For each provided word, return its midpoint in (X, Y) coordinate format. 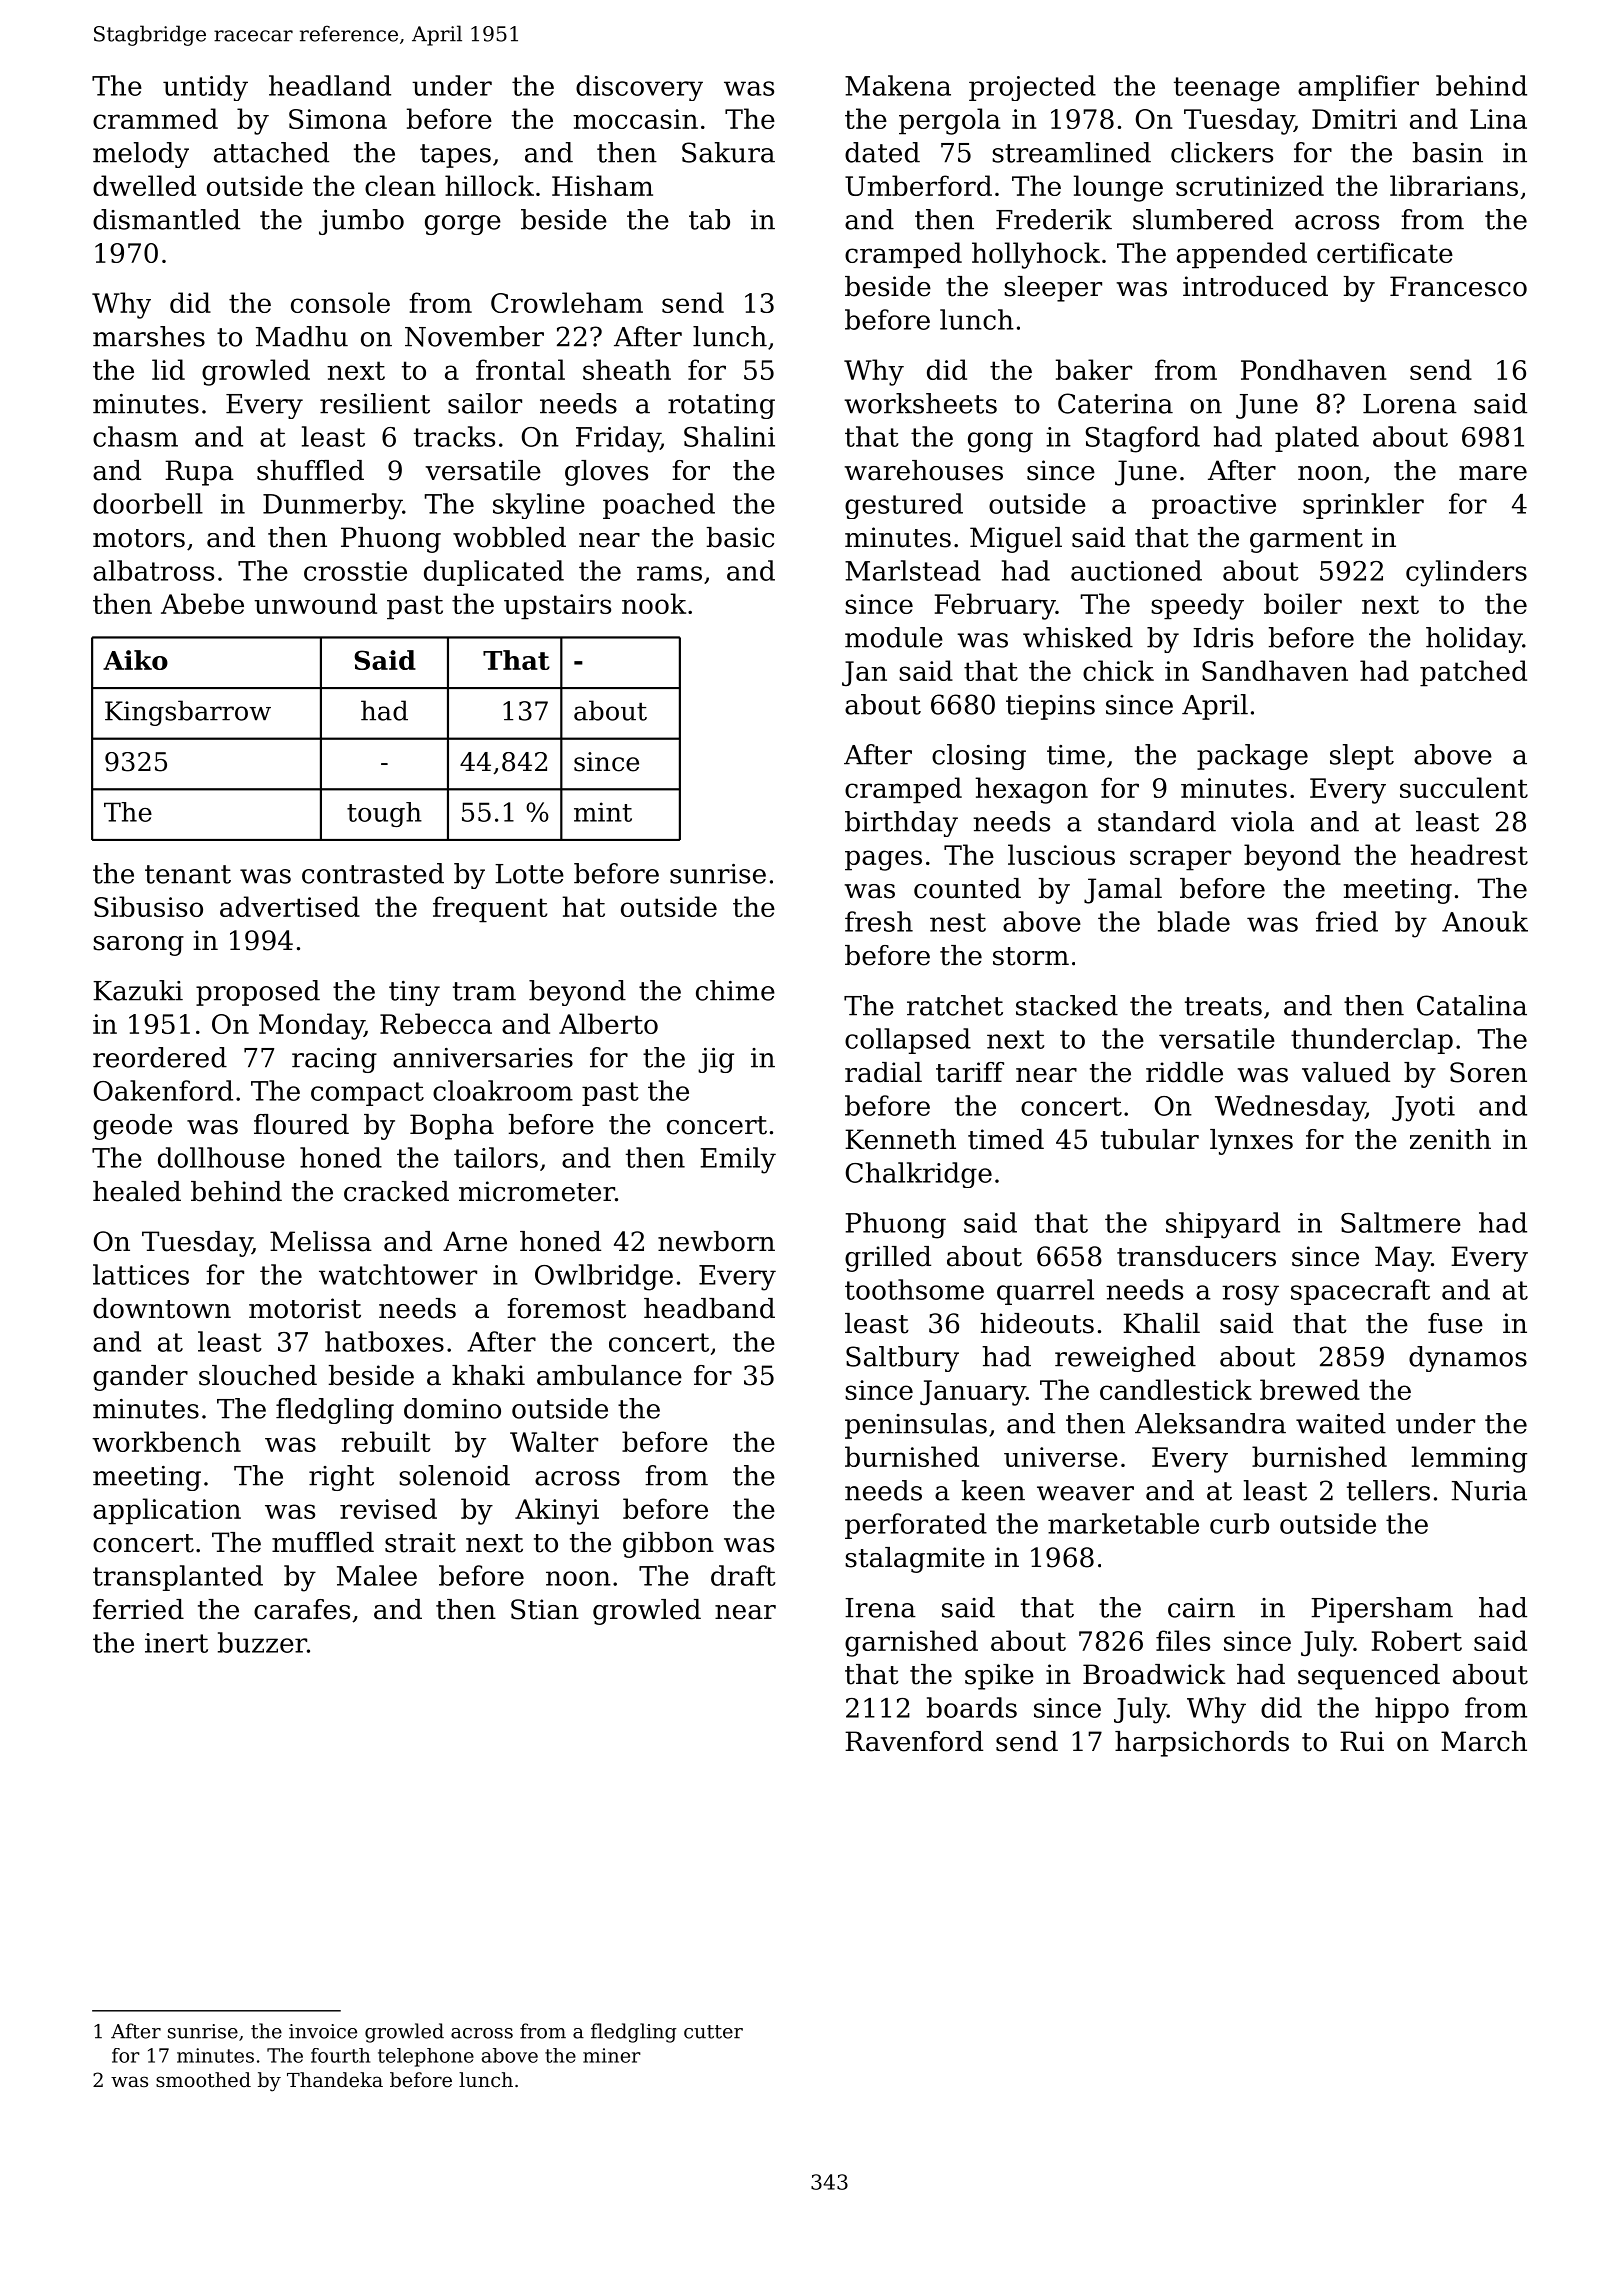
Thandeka (335, 2080)
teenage (1227, 89)
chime (735, 990)
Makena (898, 85)
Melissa (321, 1241)
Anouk (1485, 921)
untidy (205, 88)
